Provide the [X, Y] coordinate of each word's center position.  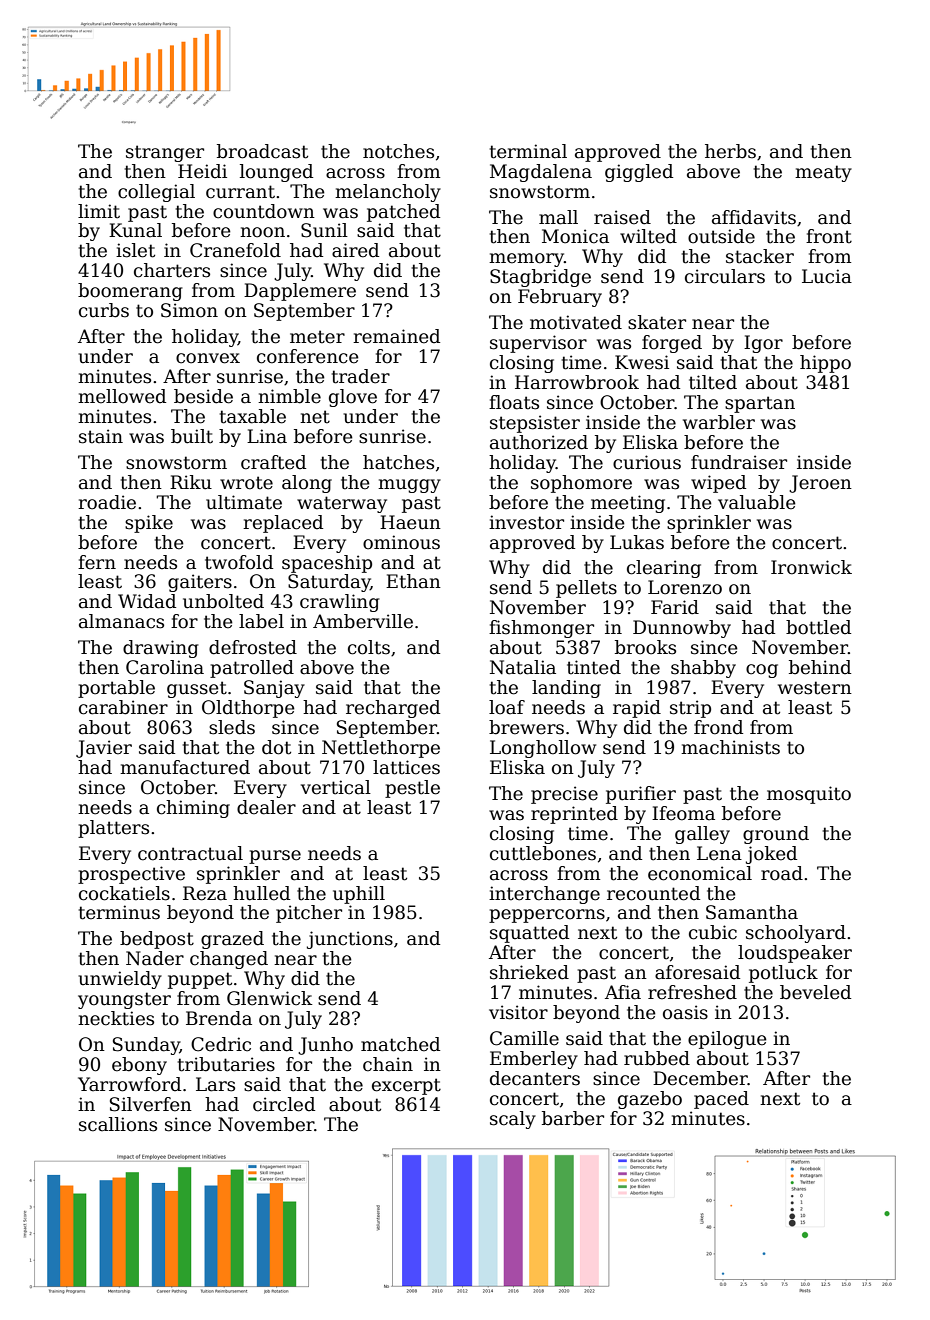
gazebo [650, 1100]
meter [317, 337]
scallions [118, 1124]
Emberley [534, 1060]
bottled [818, 627]
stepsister [535, 424]
